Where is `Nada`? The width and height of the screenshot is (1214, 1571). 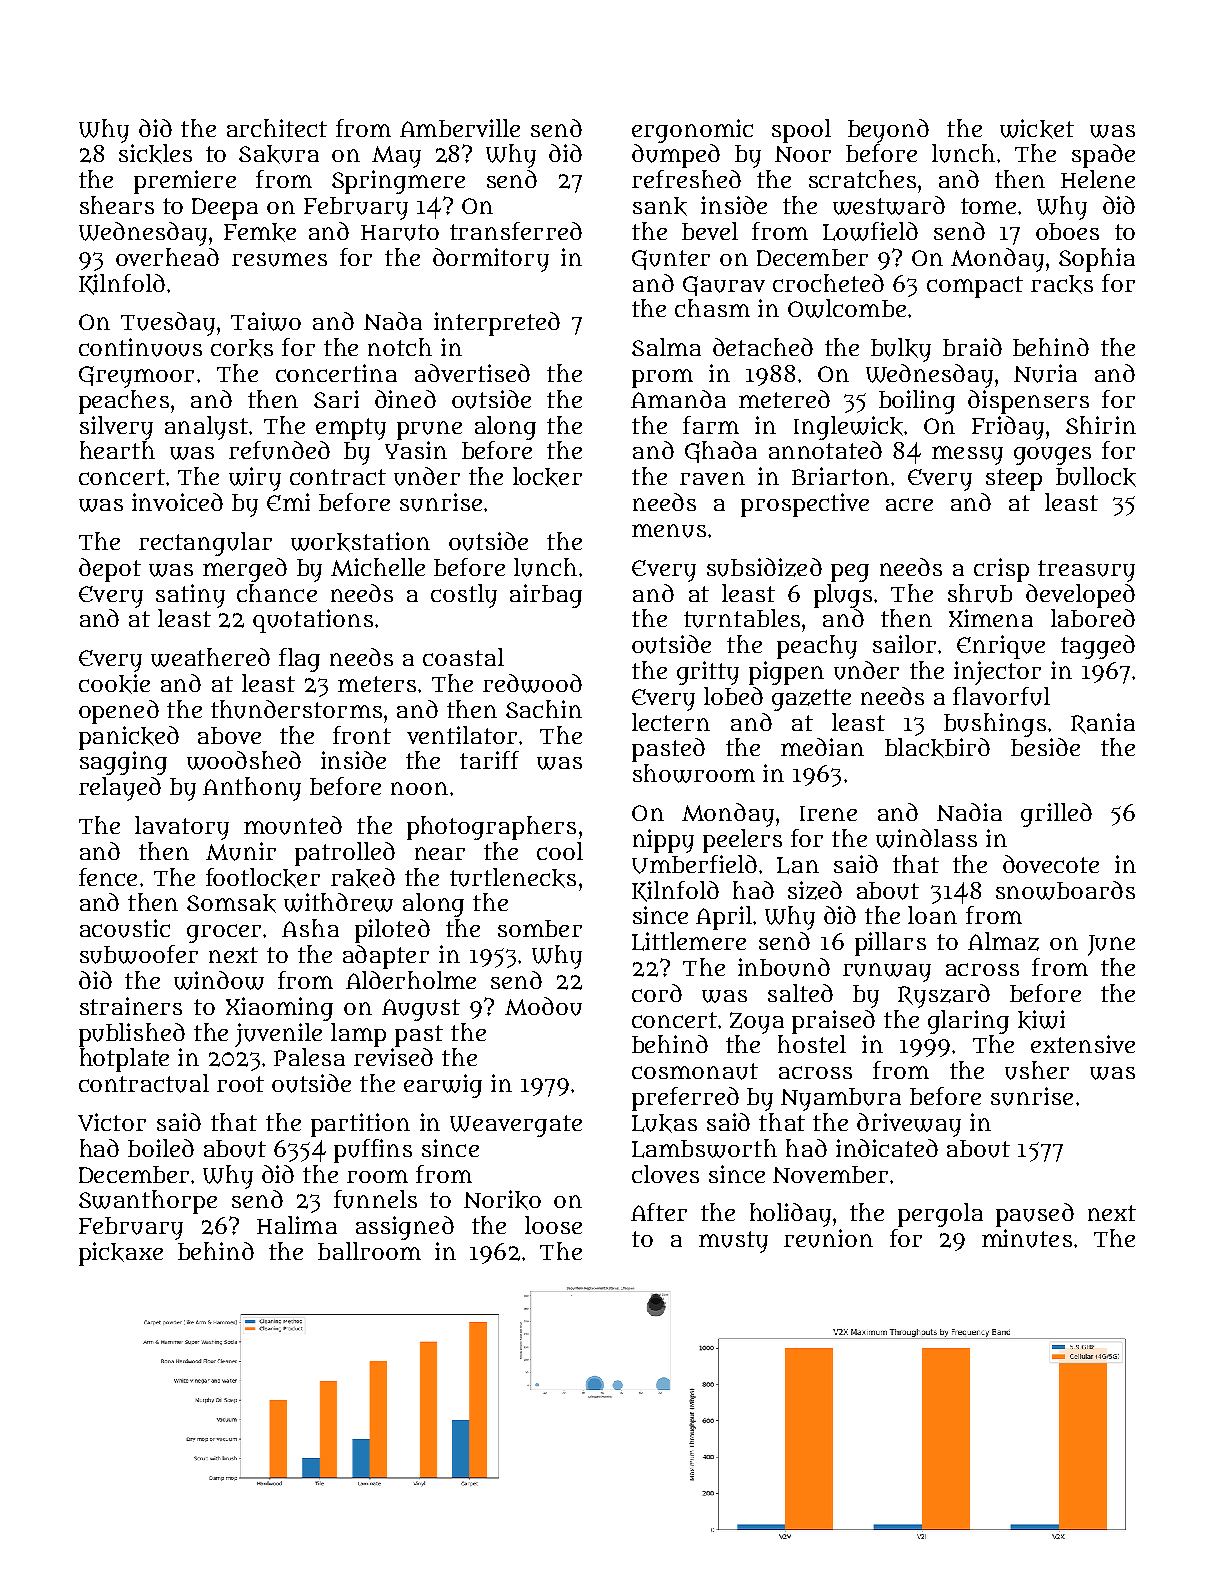 Nada is located at coordinates (393, 321).
